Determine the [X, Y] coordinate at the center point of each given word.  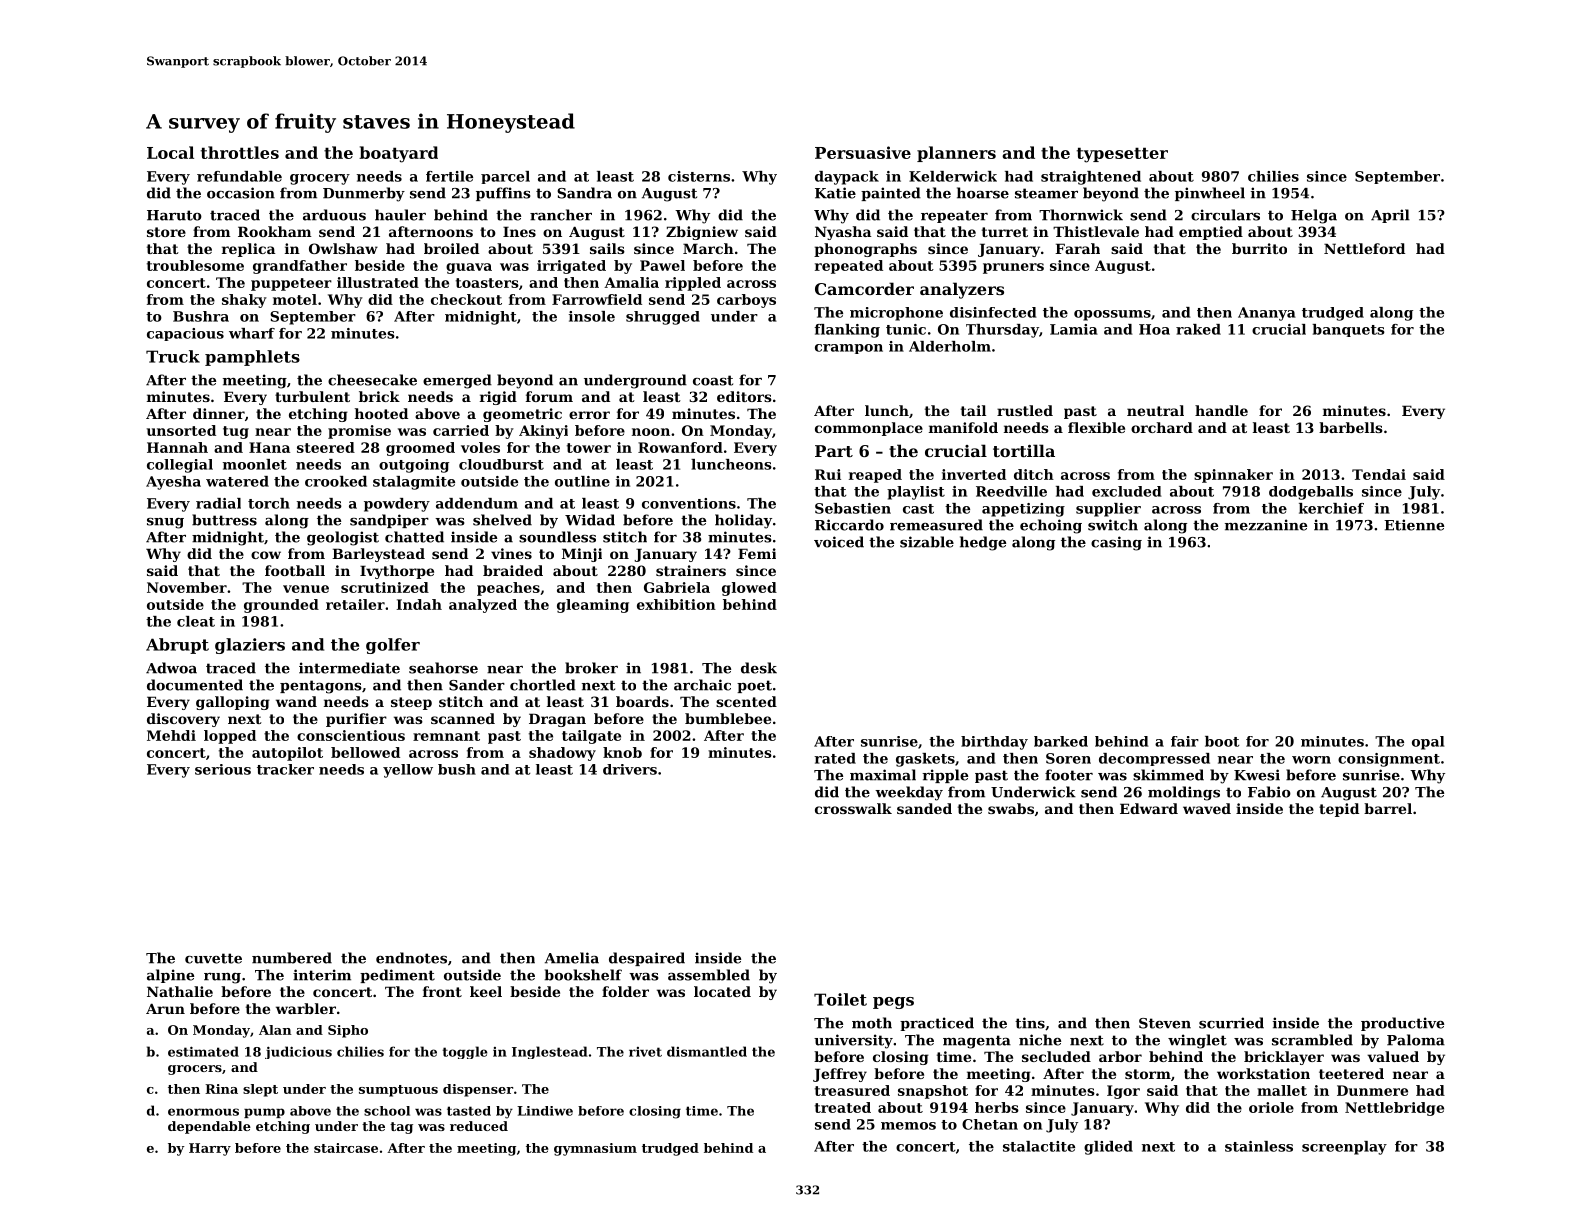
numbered [292, 958]
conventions [689, 503]
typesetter [1122, 155]
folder [625, 991]
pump [264, 1113]
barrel [1388, 808]
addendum [477, 503]
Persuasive [863, 152]
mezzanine [1266, 525]
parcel [505, 177]
